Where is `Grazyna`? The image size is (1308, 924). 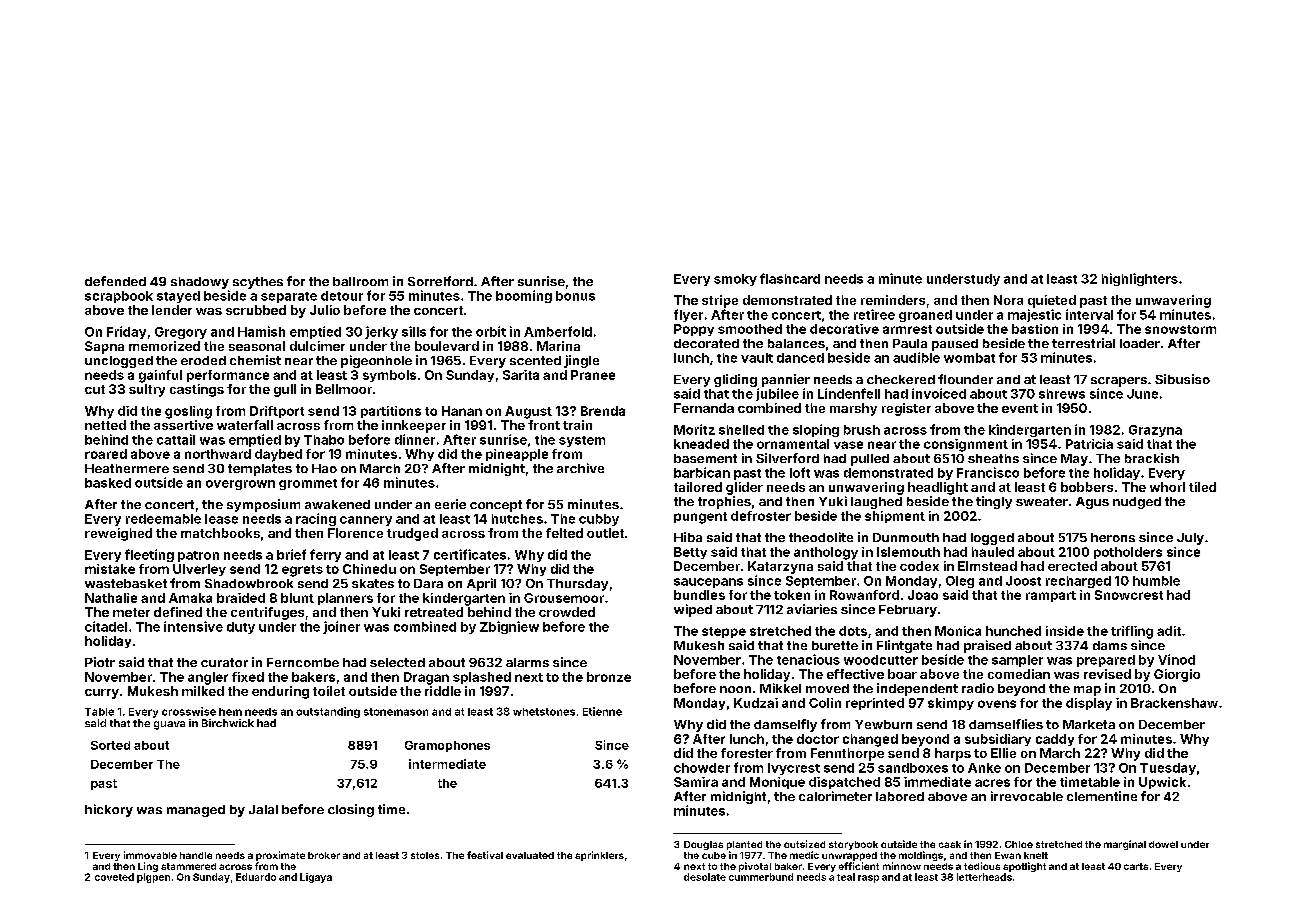
Grazyna is located at coordinates (1155, 431).
